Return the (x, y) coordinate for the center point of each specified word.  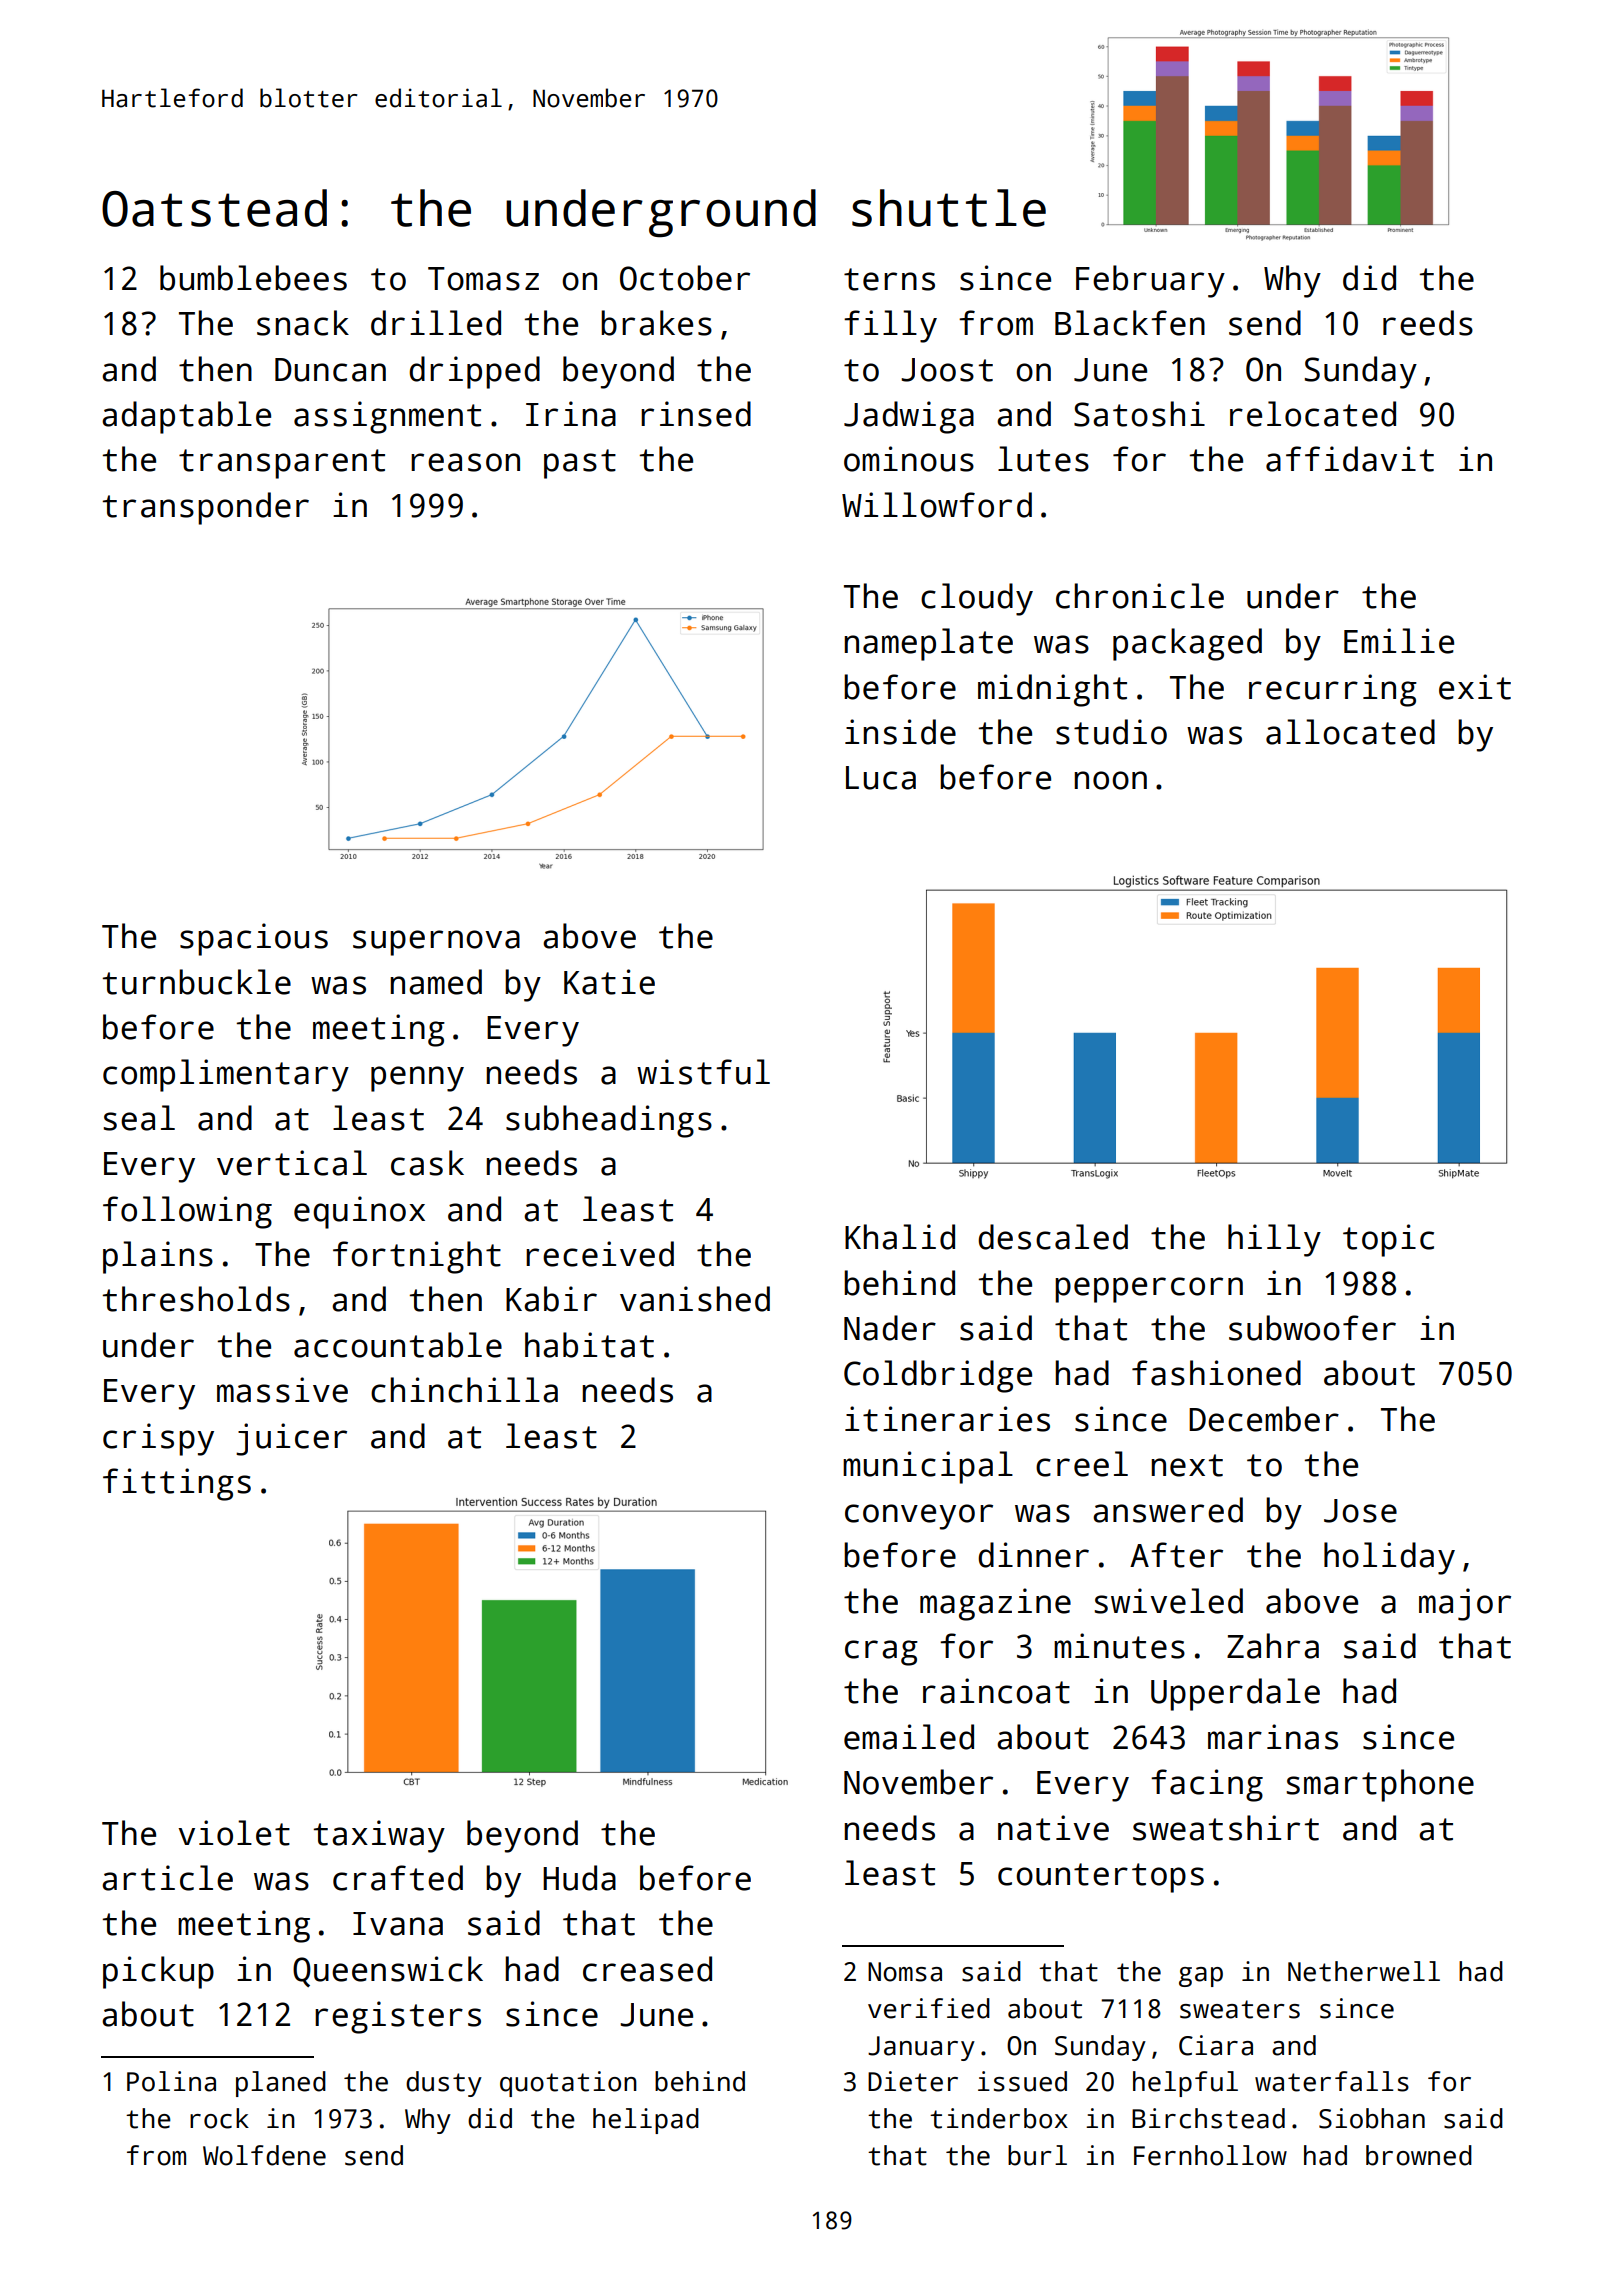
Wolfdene (264, 2155)
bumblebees (253, 278)
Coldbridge (938, 1376)
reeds (1428, 323)
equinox (359, 1212)
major (1465, 1604)
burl (1037, 2155)
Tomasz (483, 279)
